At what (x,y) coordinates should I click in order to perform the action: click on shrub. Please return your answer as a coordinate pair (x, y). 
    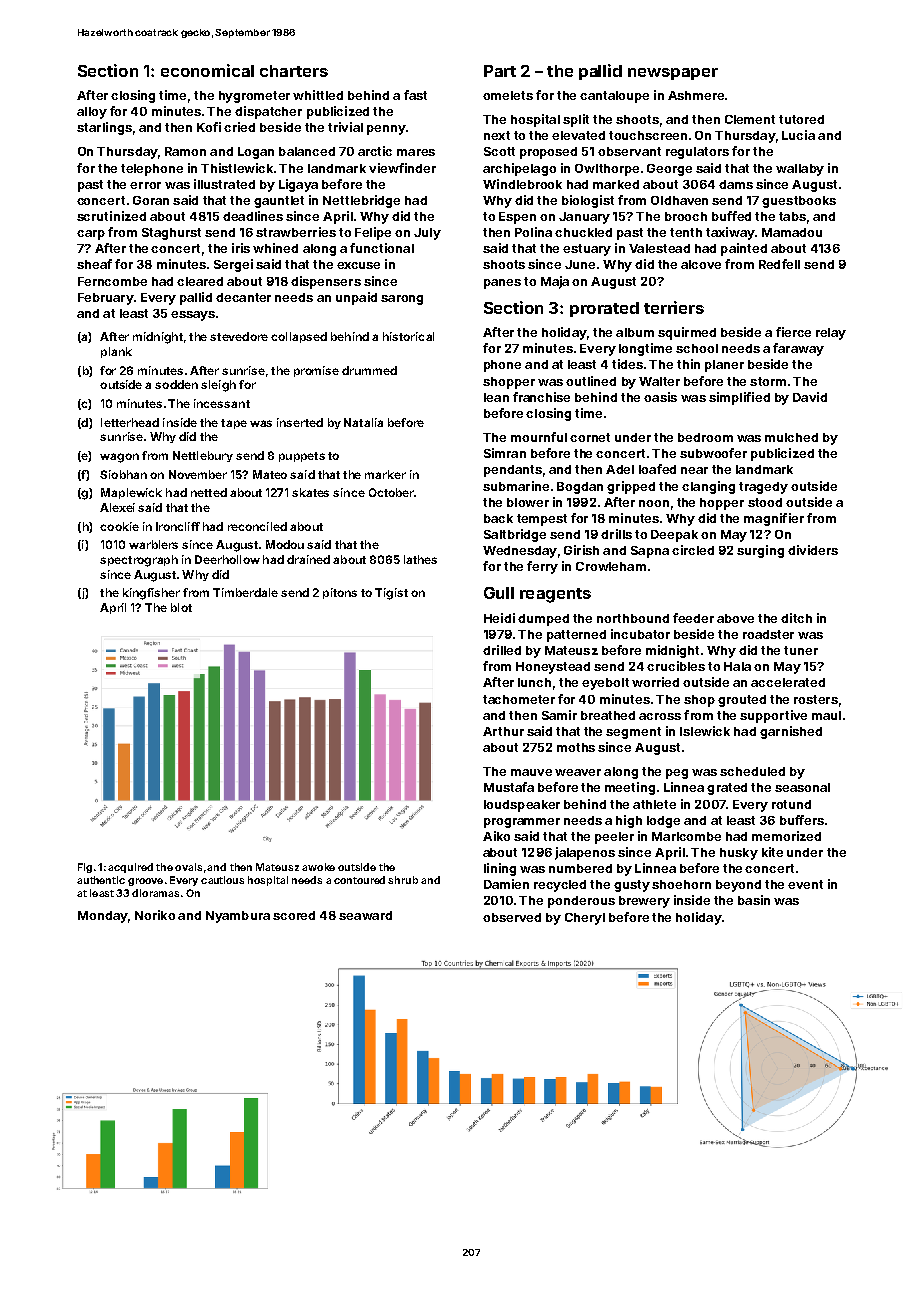
    Looking at the image, I should click on (403, 880).
